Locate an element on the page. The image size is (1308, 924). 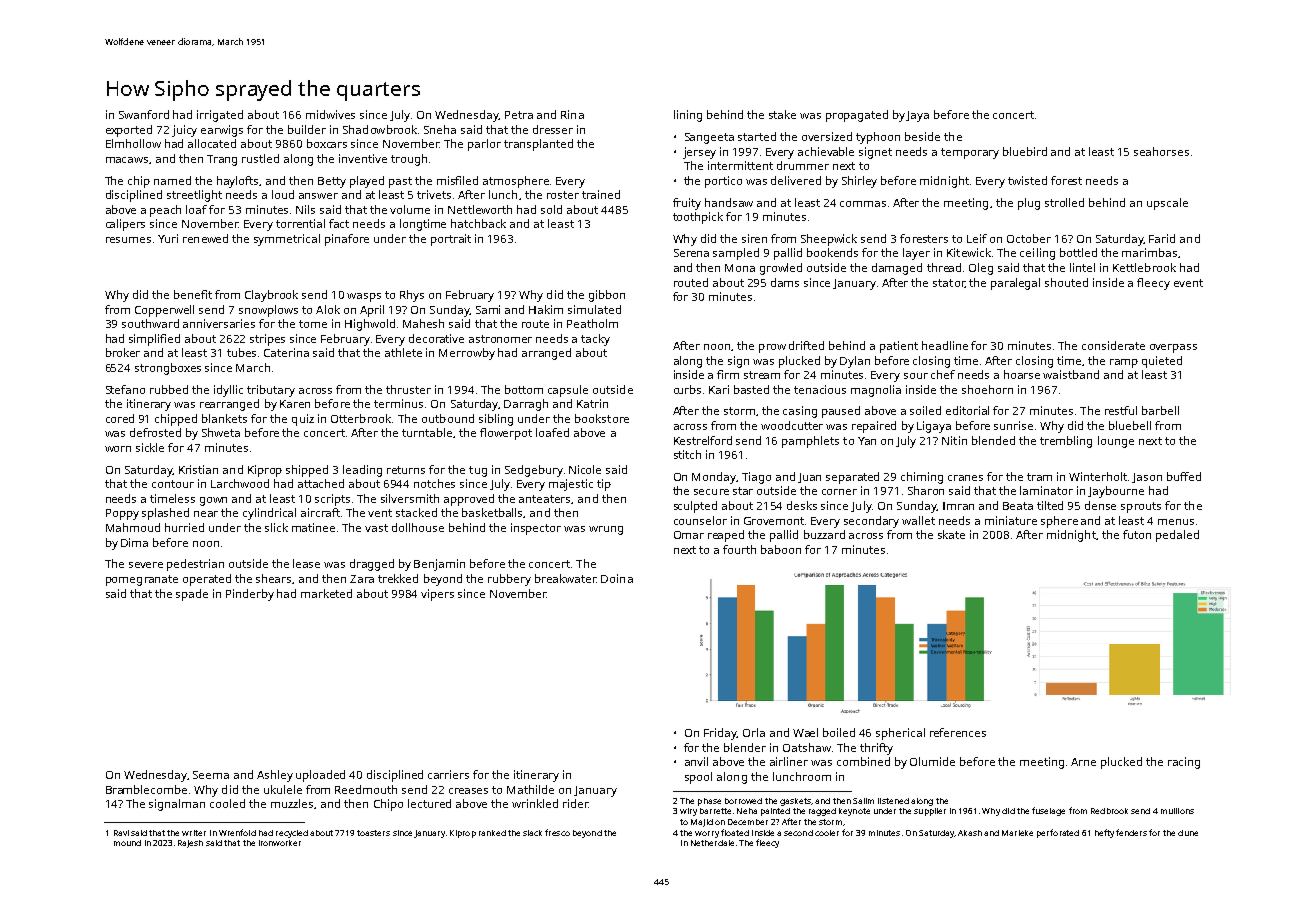
toasters is located at coordinates (373, 833).
